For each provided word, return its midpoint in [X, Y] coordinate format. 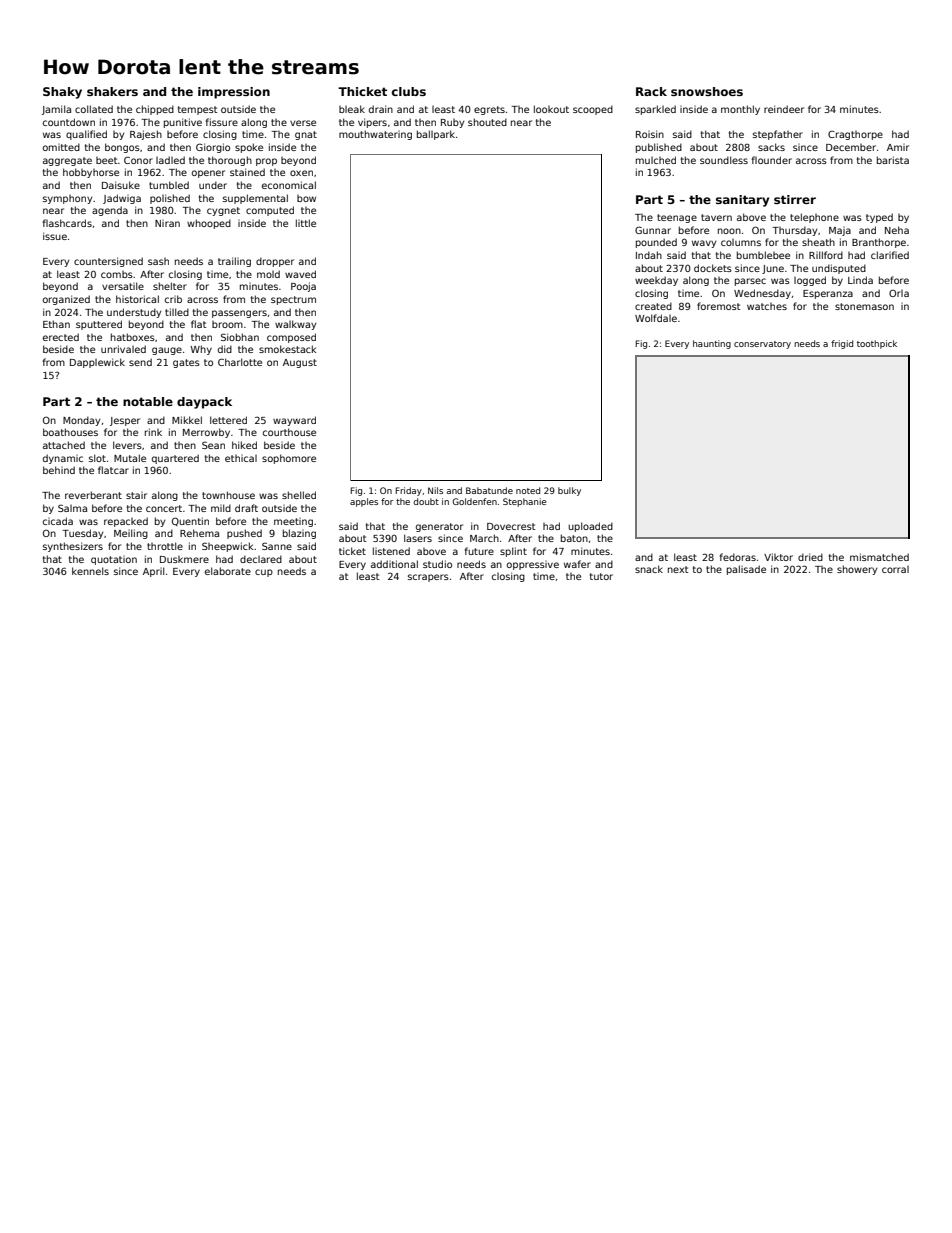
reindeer [784, 109]
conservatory [762, 345]
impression [234, 93]
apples [364, 502]
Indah [649, 255]
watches [767, 306]
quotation [114, 560]
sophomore [289, 459]
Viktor [778, 557]
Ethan [56, 324]
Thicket [362, 91]
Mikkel [187, 420]
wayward [294, 421]
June [773, 269]
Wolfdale [656, 318]
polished [170, 199]
